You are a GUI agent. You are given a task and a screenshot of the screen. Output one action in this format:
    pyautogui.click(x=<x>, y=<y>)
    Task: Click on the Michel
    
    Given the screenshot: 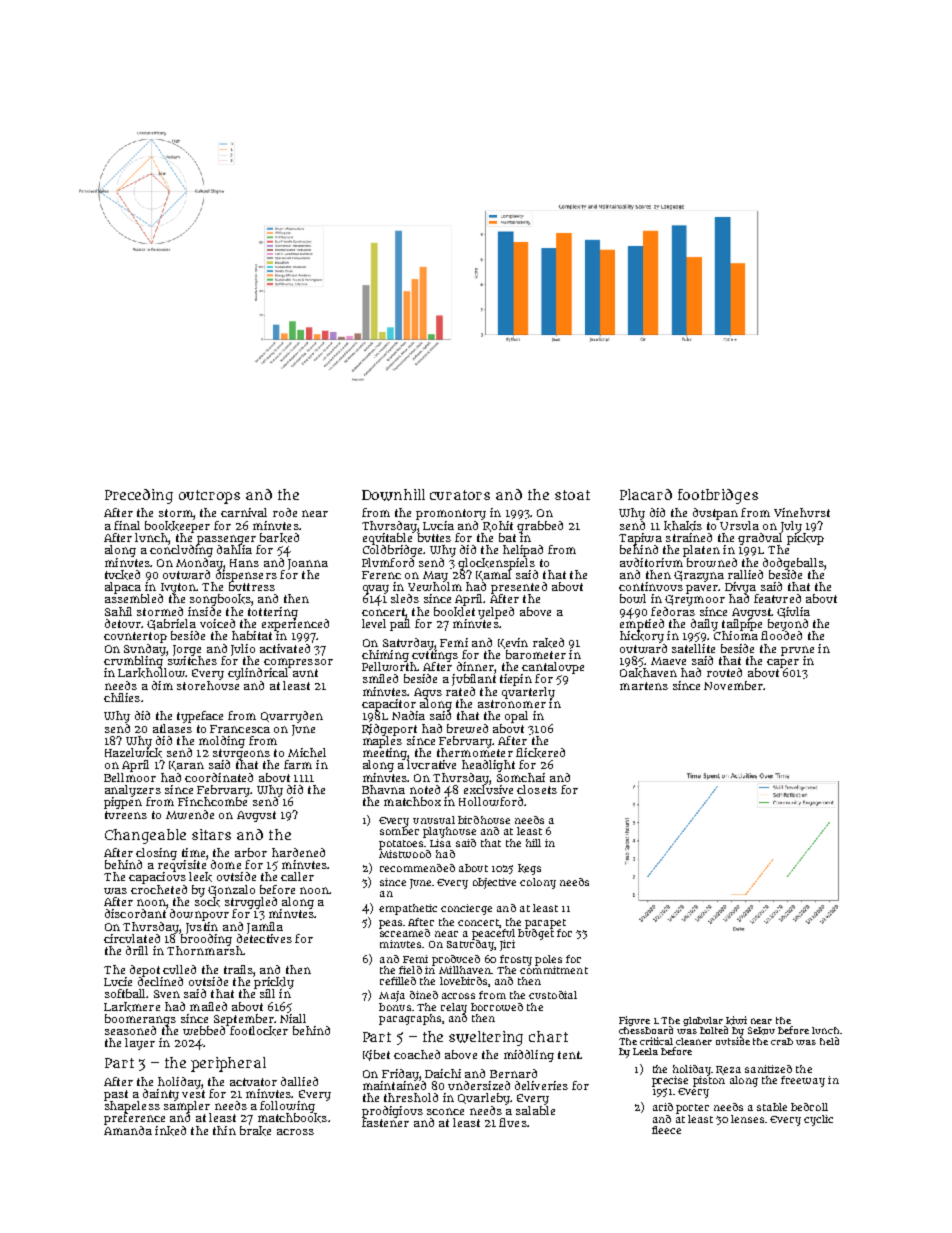 What is the action you would take?
    pyautogui.click(x=307, y=752)
